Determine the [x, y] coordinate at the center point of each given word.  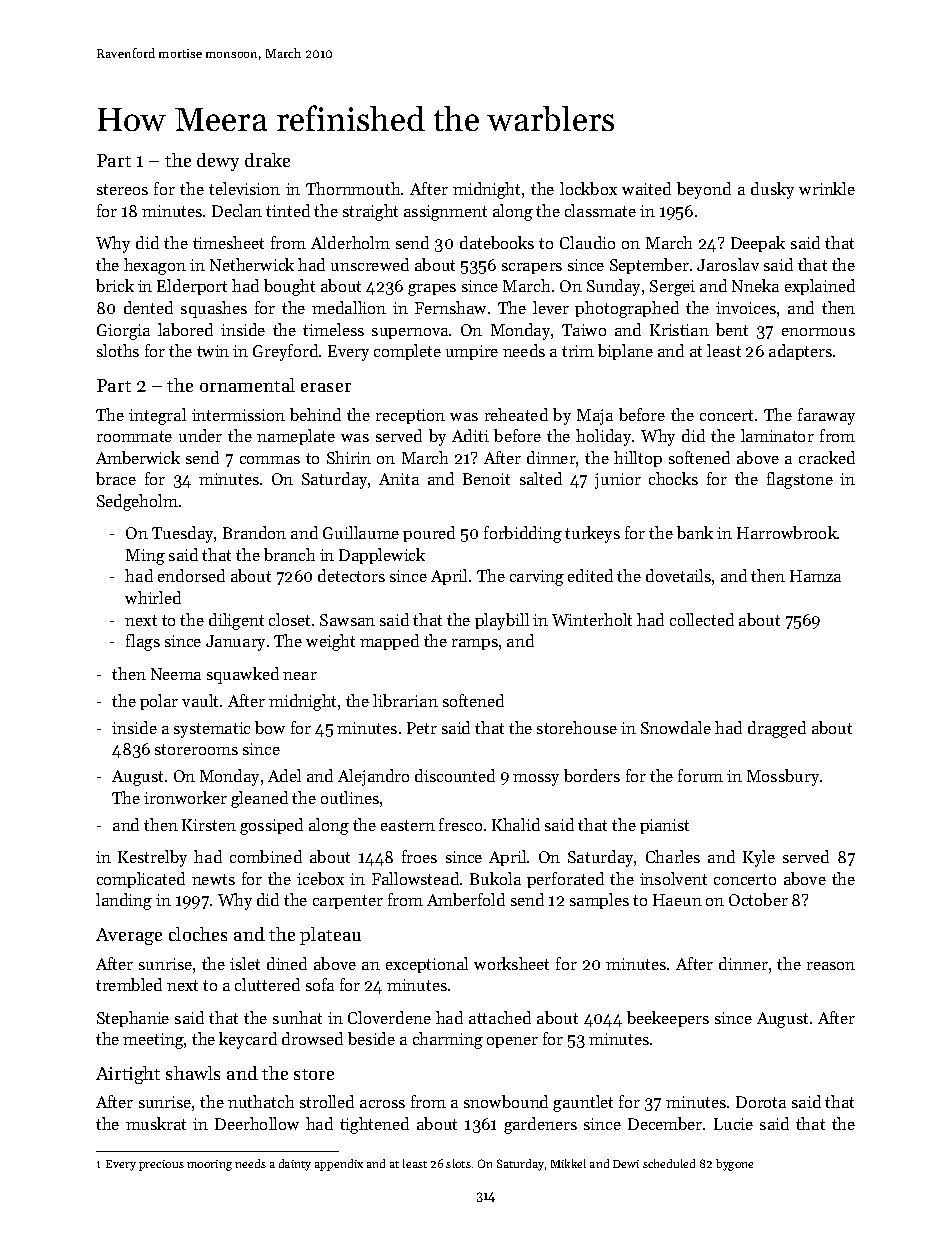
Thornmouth [353, 188]
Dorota [761, 1102]
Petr [422, 728]
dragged [777, 729]
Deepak [758, 244]
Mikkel [568, 1163]
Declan [237, 210]
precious [161, 1165]
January [235, 643]
